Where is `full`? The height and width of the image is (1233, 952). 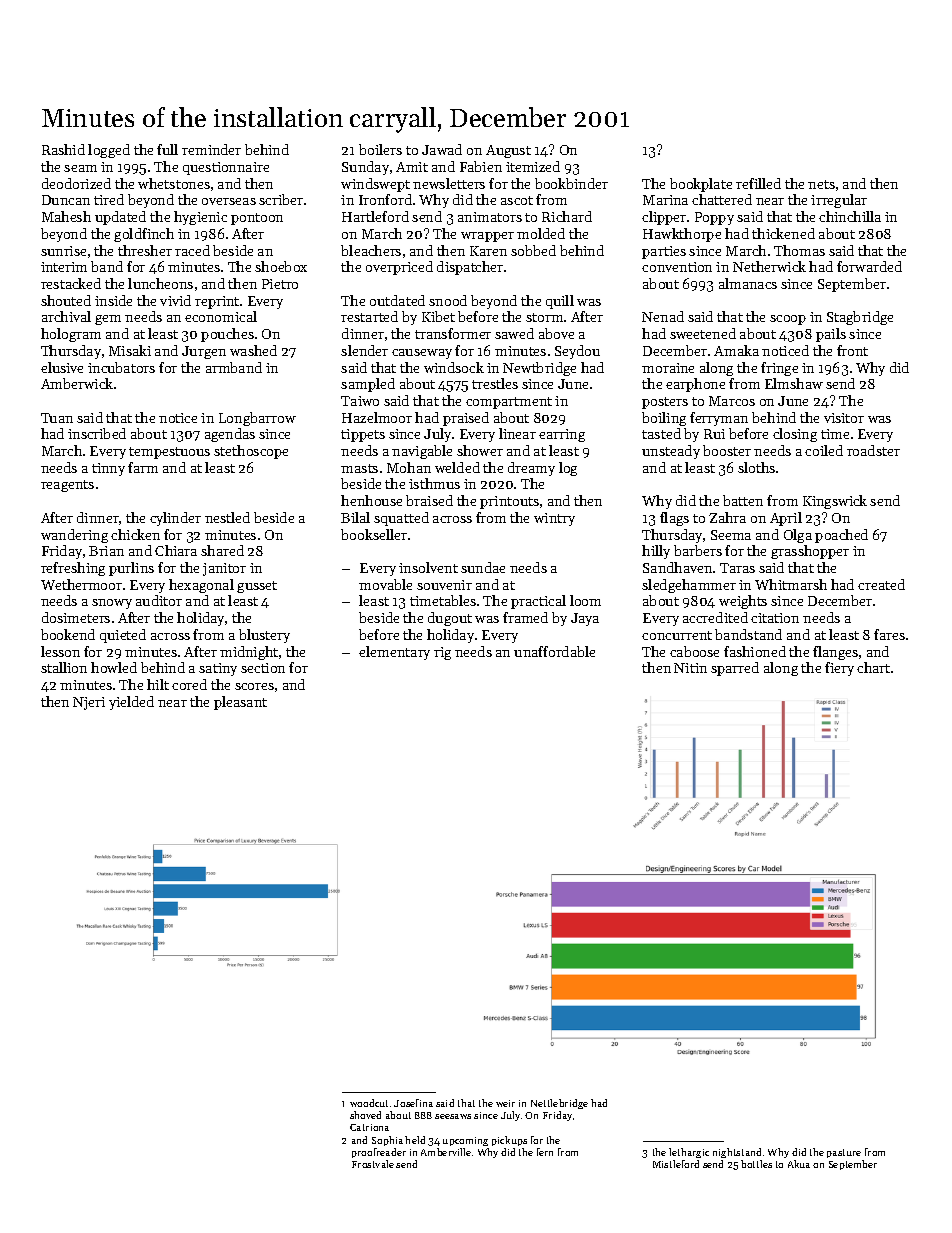
full is located at coordinates (167, 149).
